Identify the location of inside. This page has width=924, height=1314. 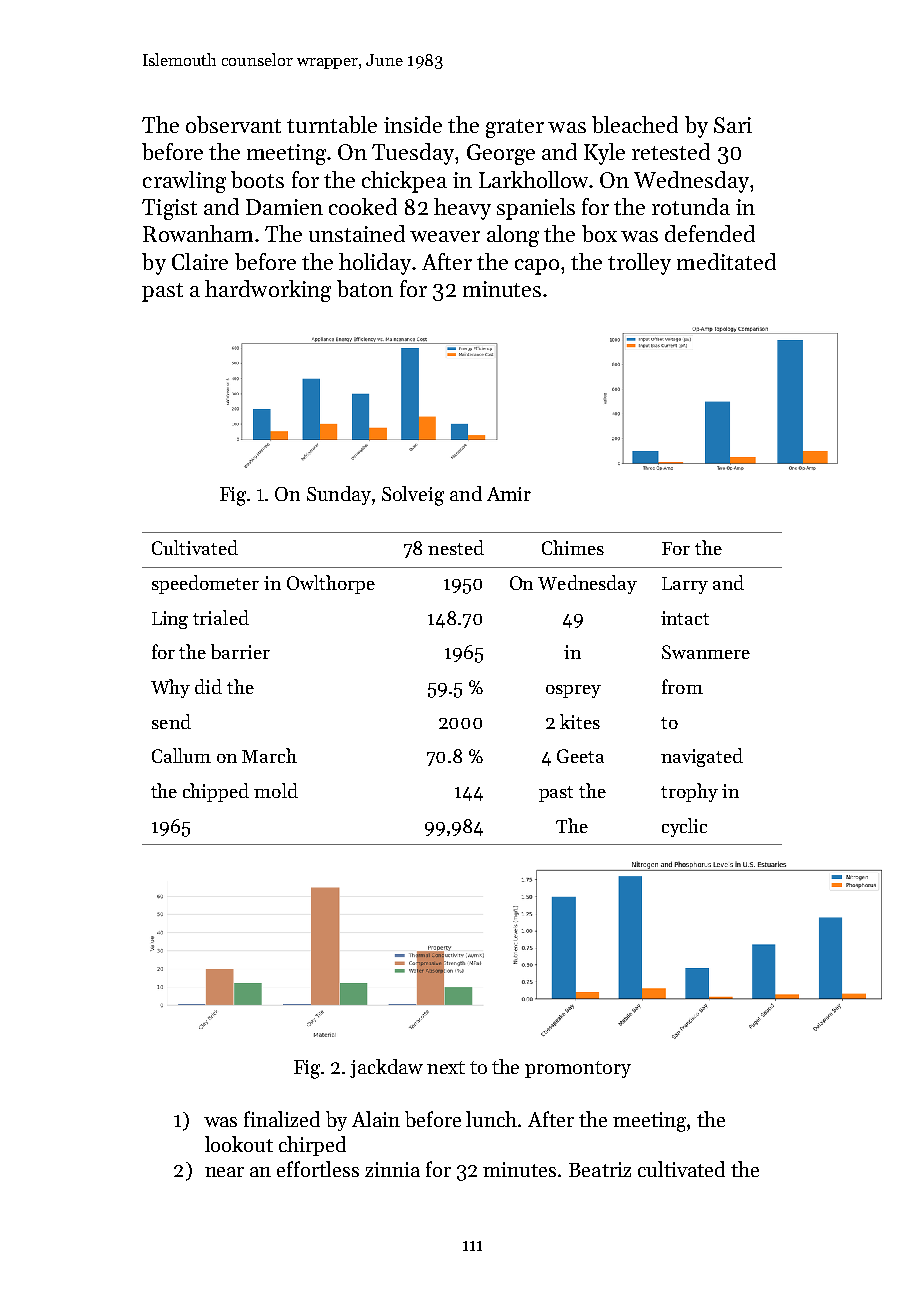
(413, 124).
